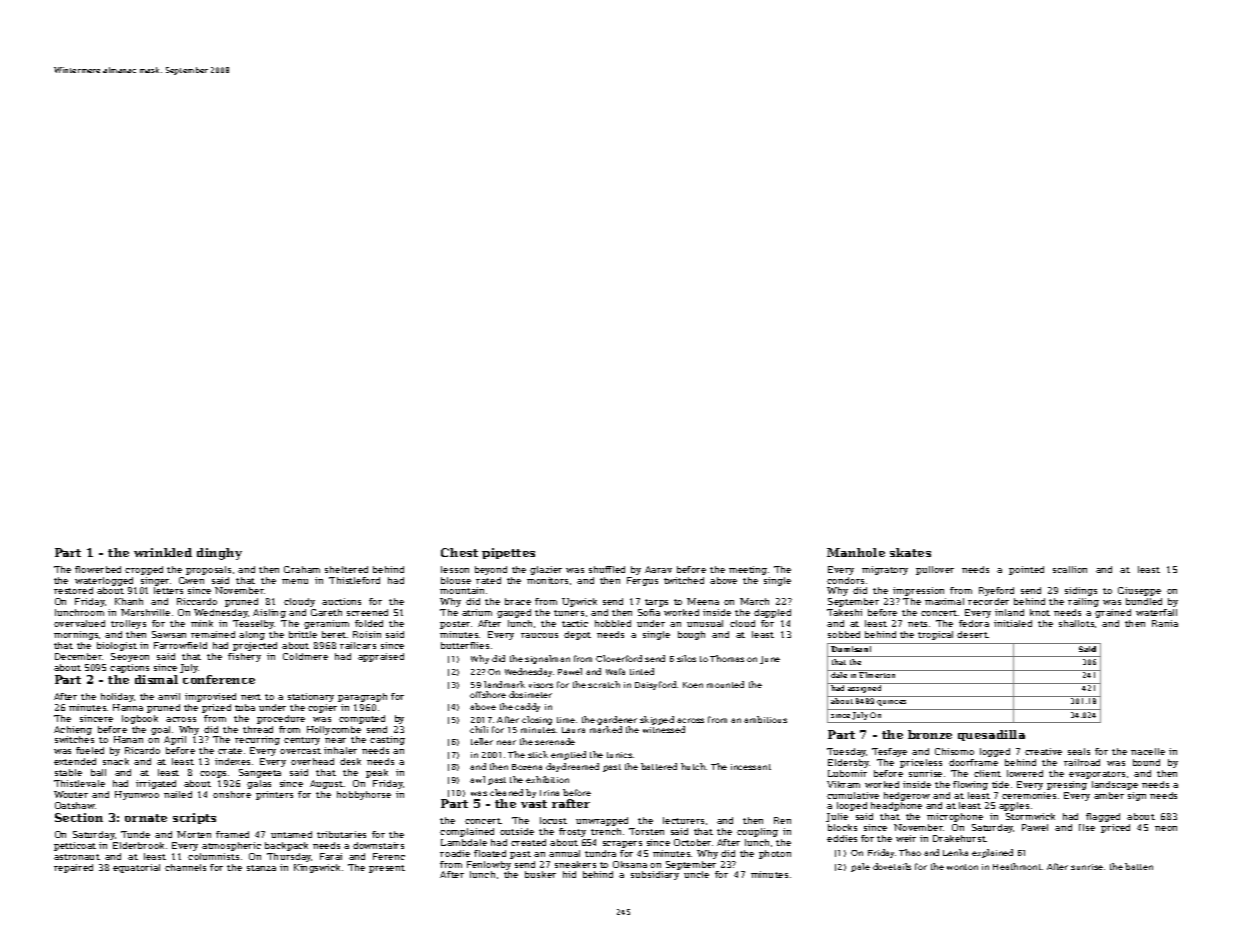 Image resolution: width=1233 pixels, height=952 pixels. Describe the element at coordinates (757, 832) in the screenshot. I see `coupling` at that location.
